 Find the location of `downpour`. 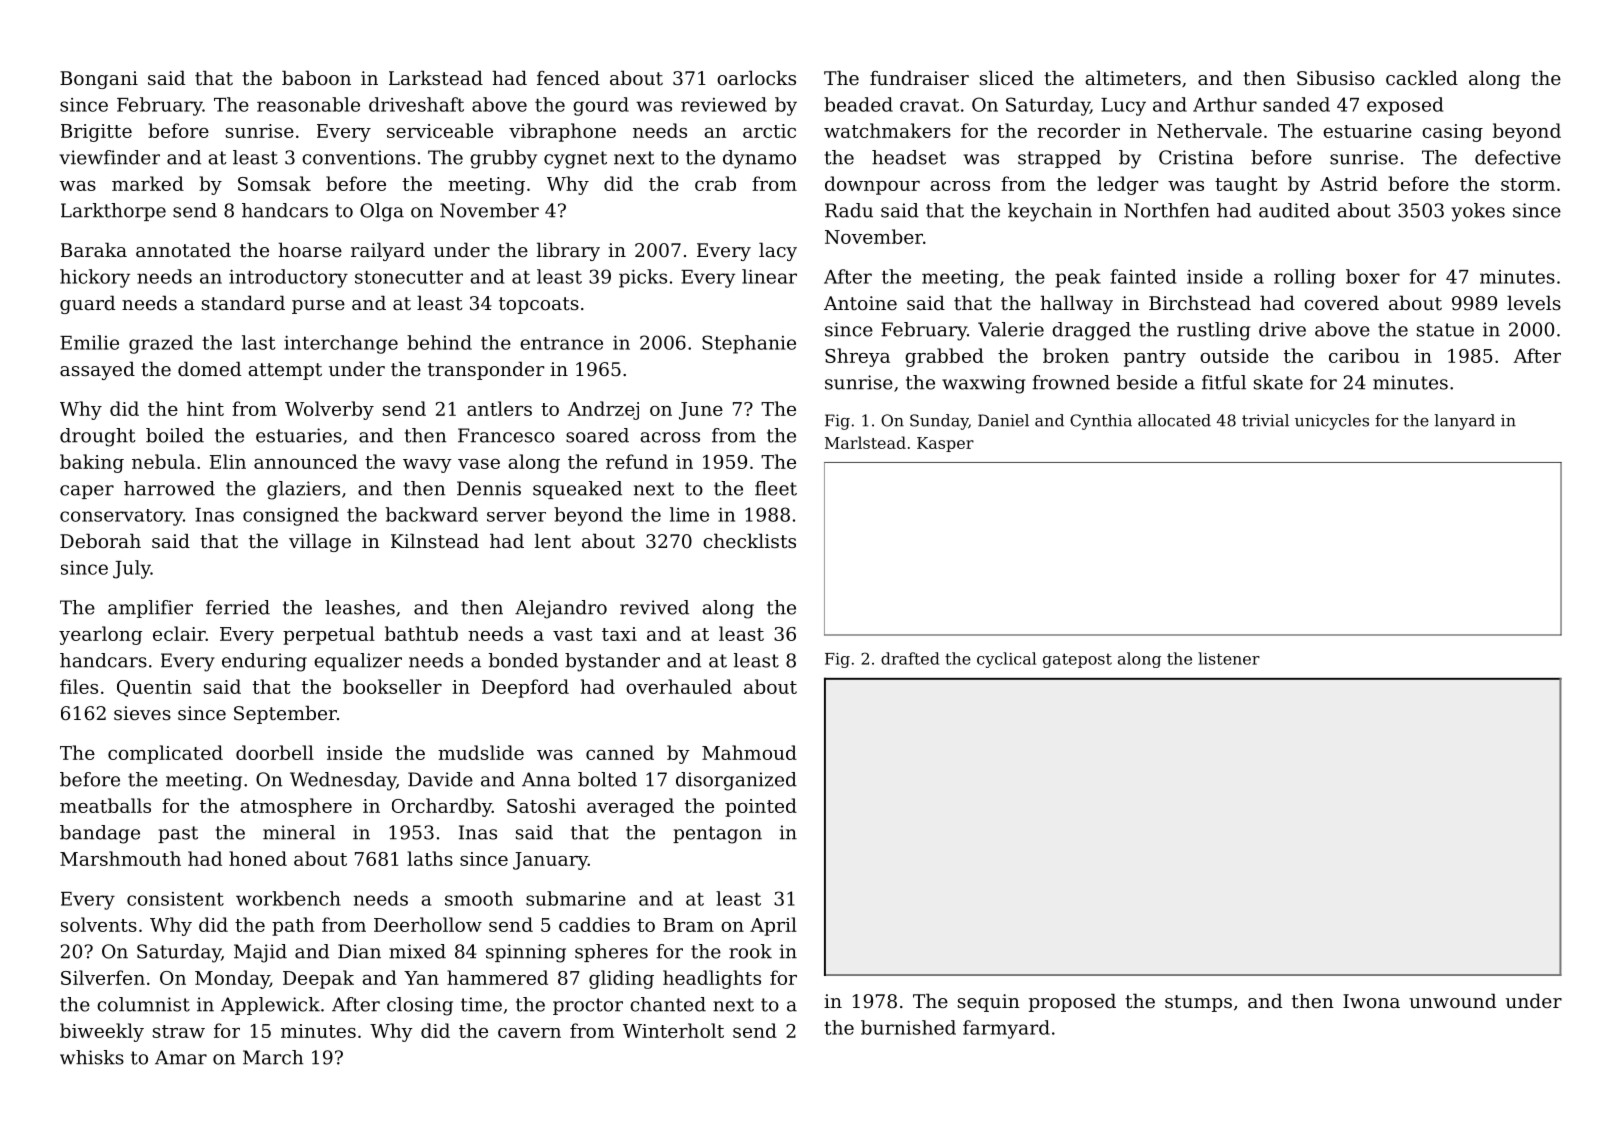

downpour is located at coordinates (872, 185).
